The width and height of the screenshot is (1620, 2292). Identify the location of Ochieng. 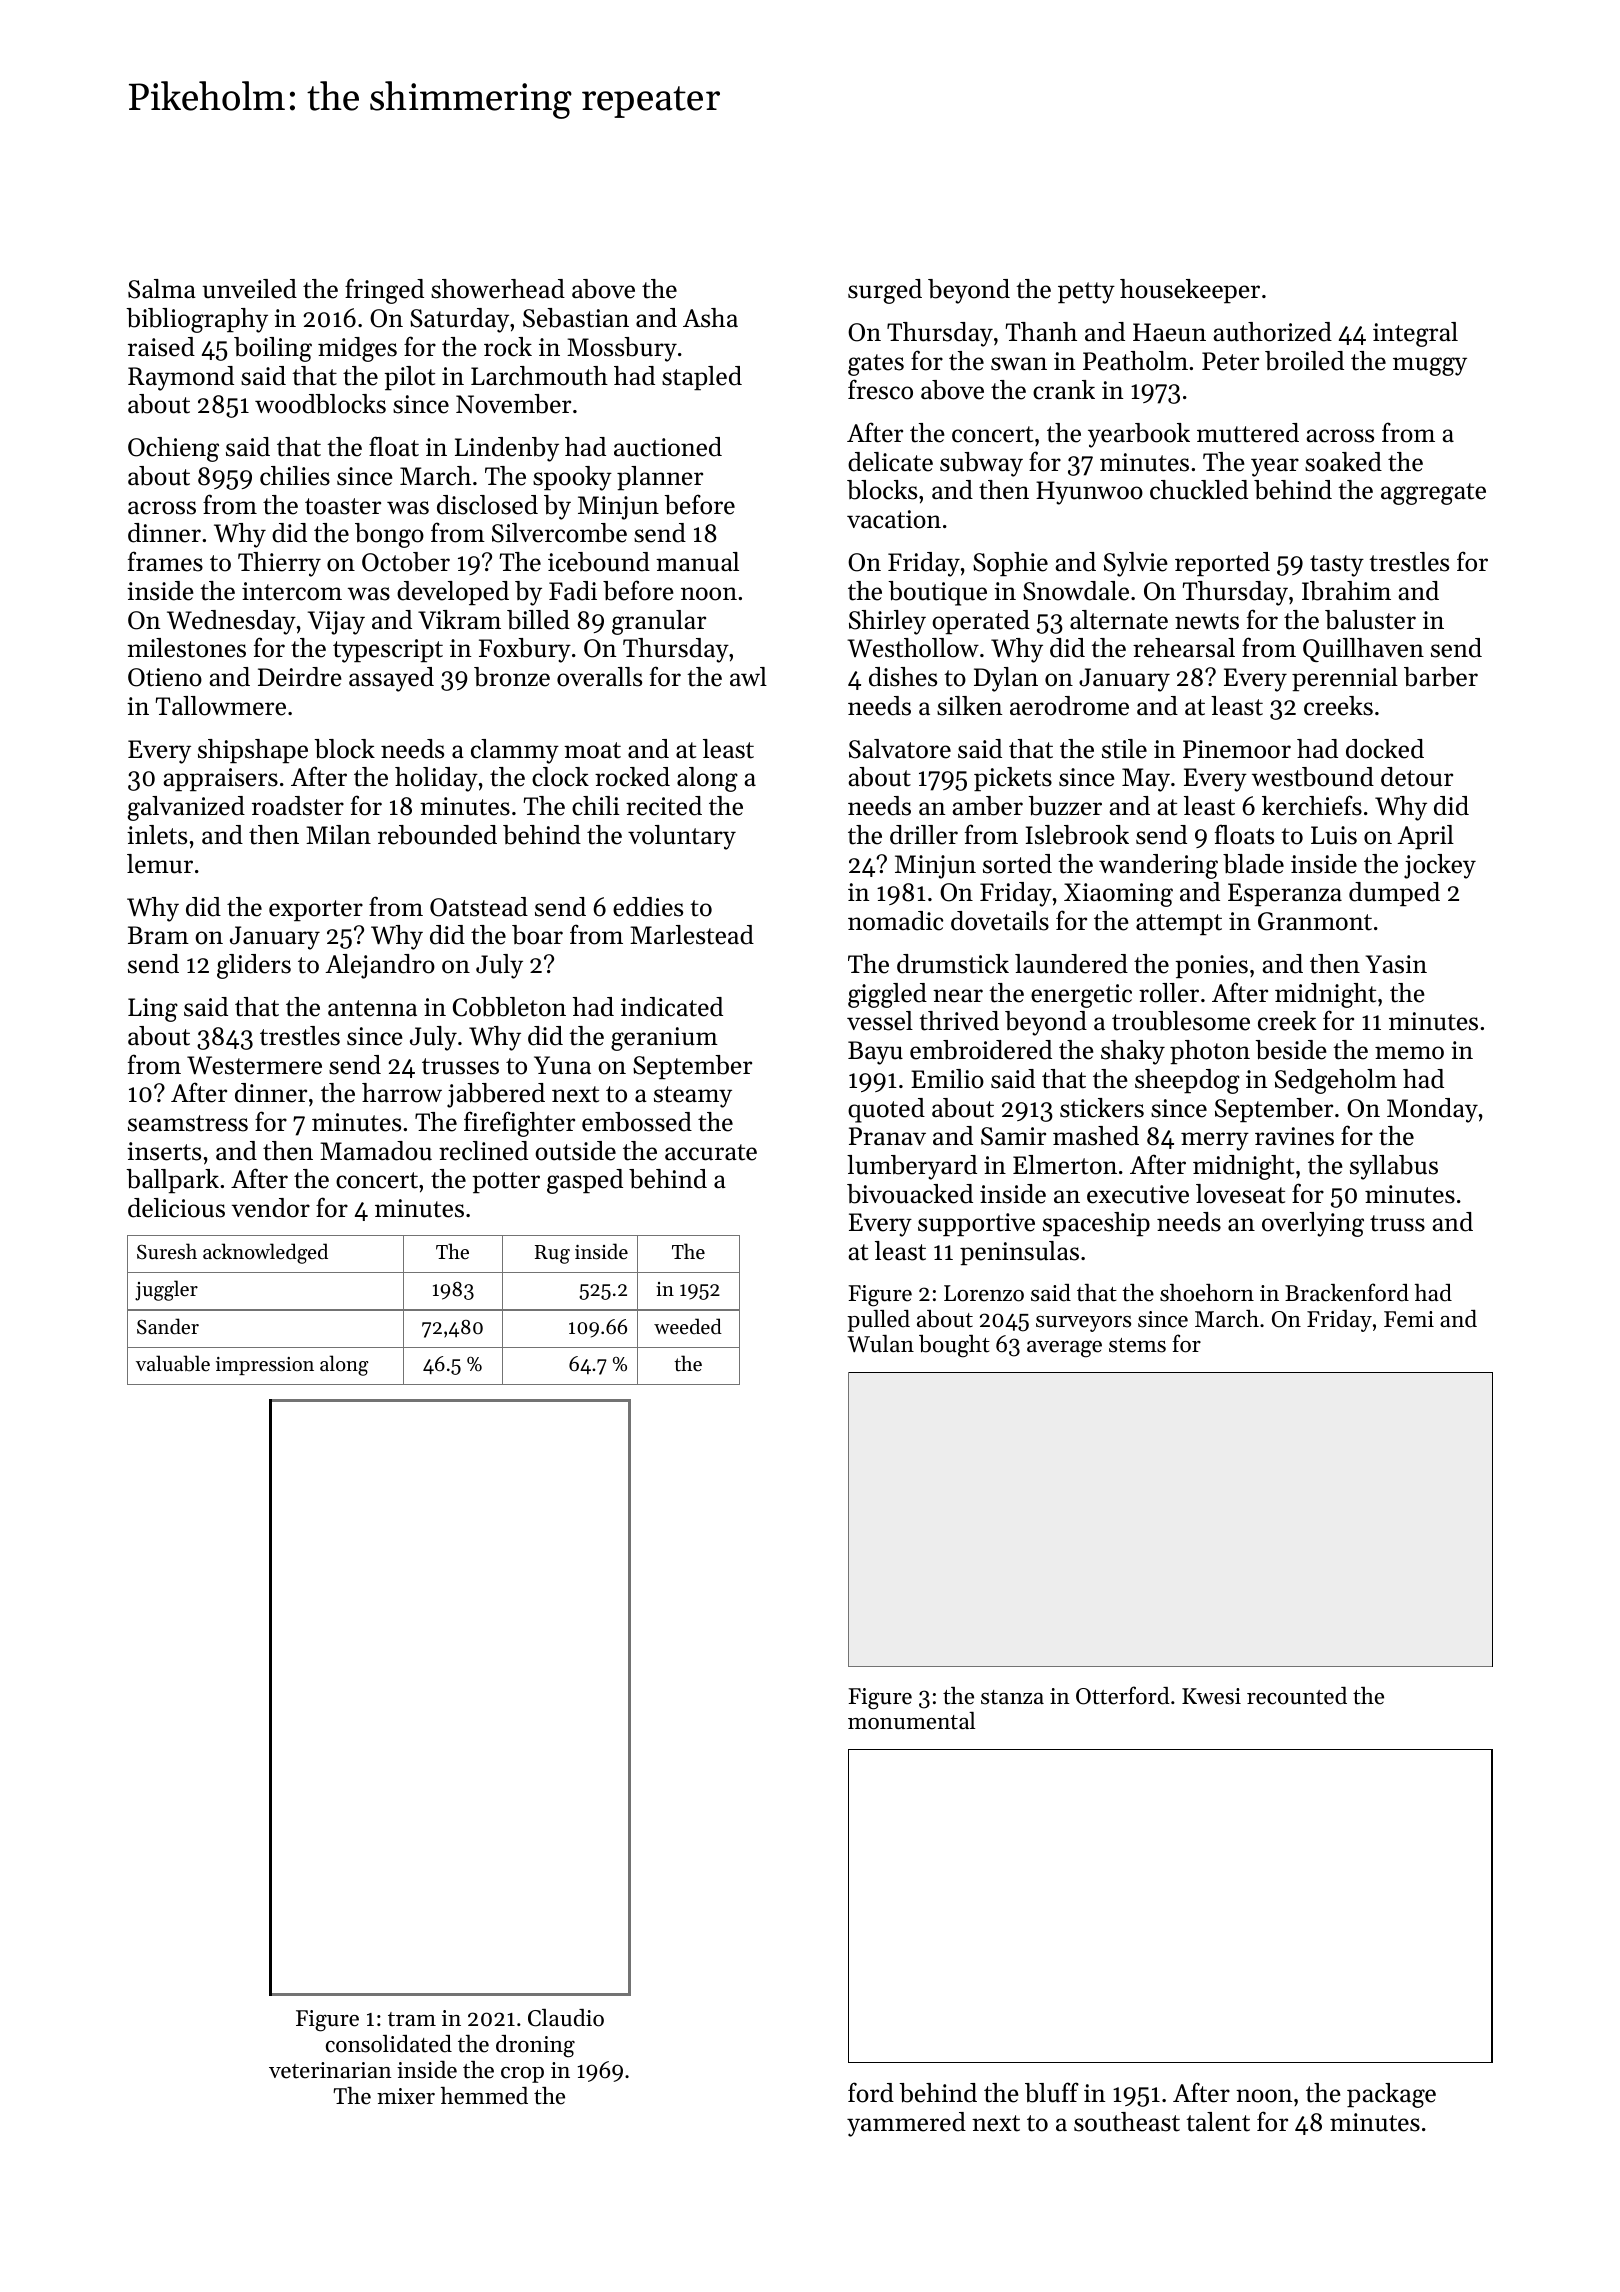
(173, 449).
